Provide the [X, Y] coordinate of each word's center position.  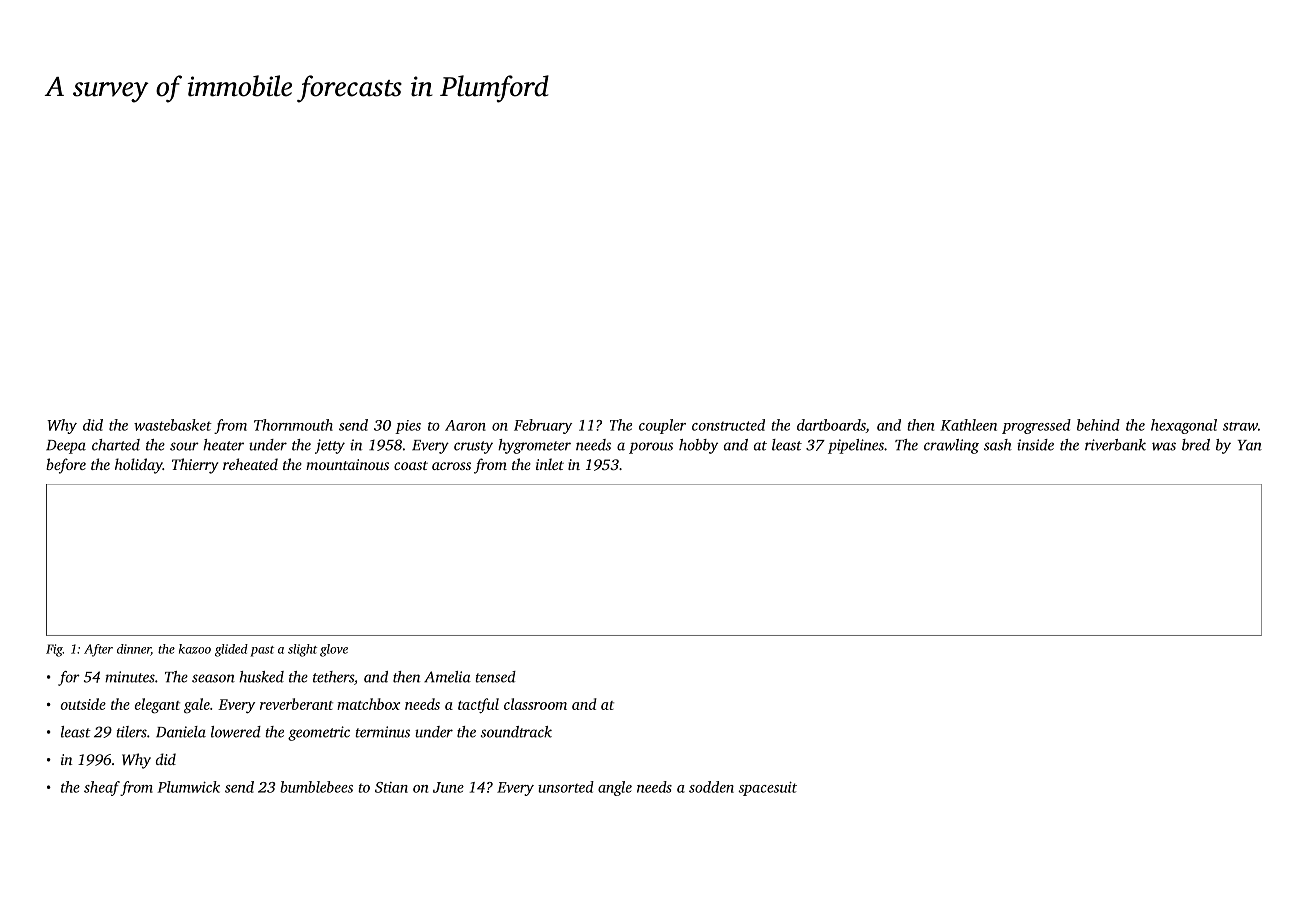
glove [334, 650]
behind [1098, 425]
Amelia [447, 677]
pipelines [856, 446]
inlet [550, 464]
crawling [951, 446]
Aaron [465, 425]
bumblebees [316, 787]
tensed [496, 677]
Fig [54, 650]
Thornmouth [293, 425]
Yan [1250, 445]
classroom [535, 704]
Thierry [195, 466]
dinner [134, 650]
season [213, 678]
